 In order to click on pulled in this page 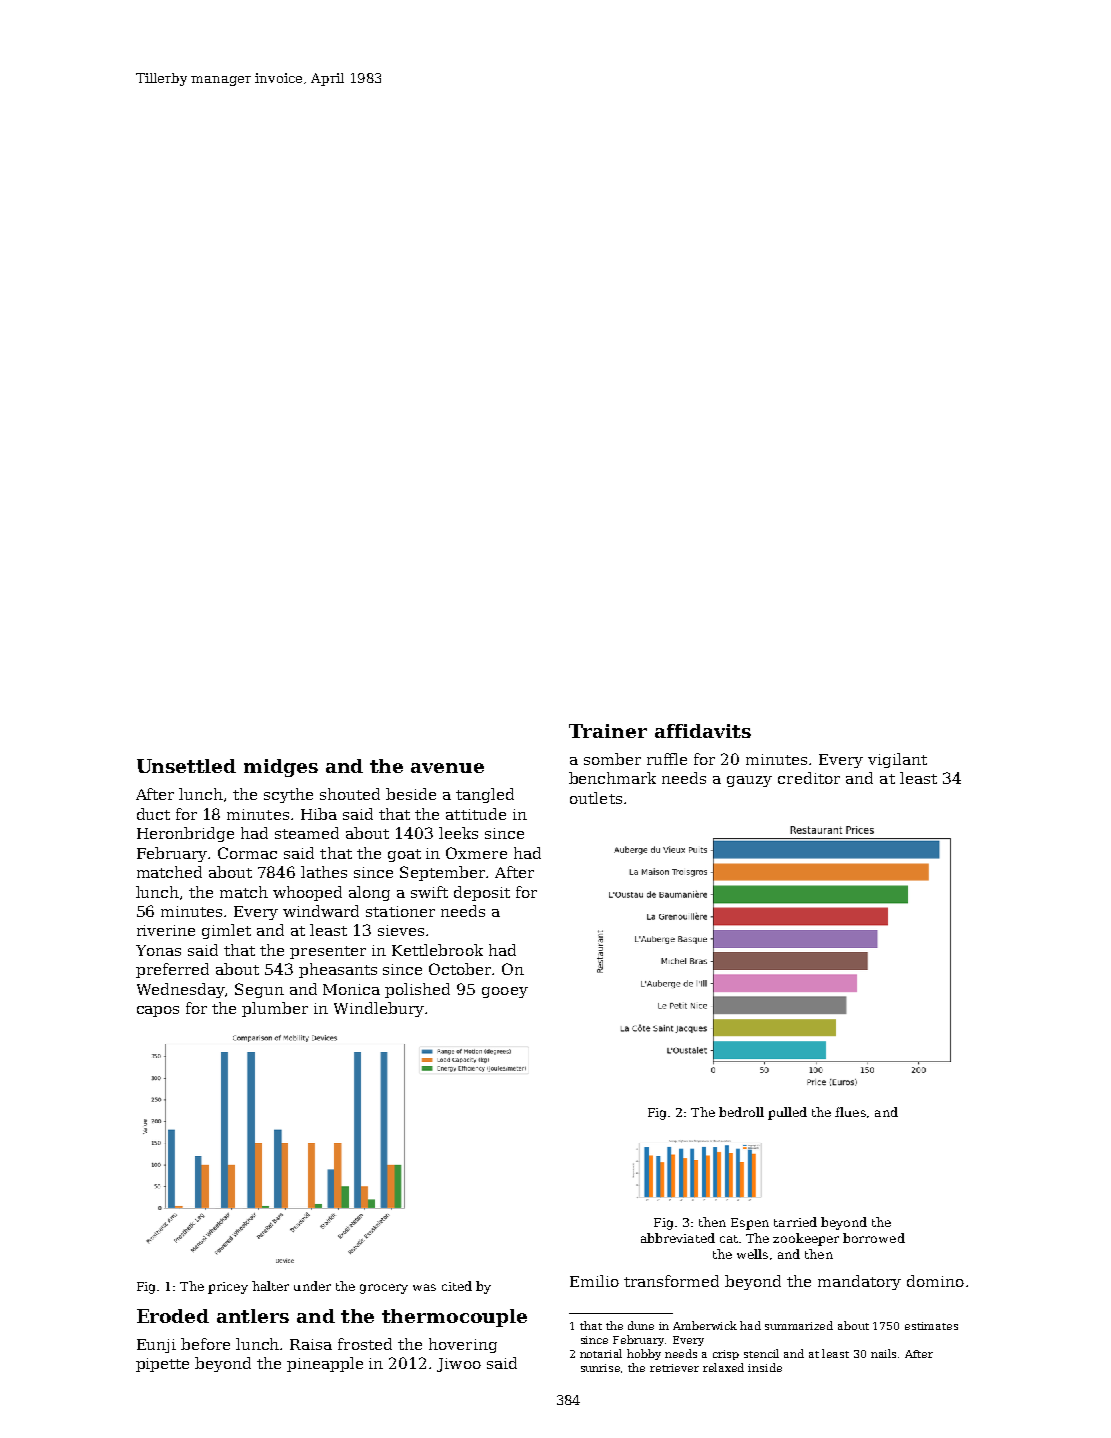, I will do `click(787, 1113)`.
